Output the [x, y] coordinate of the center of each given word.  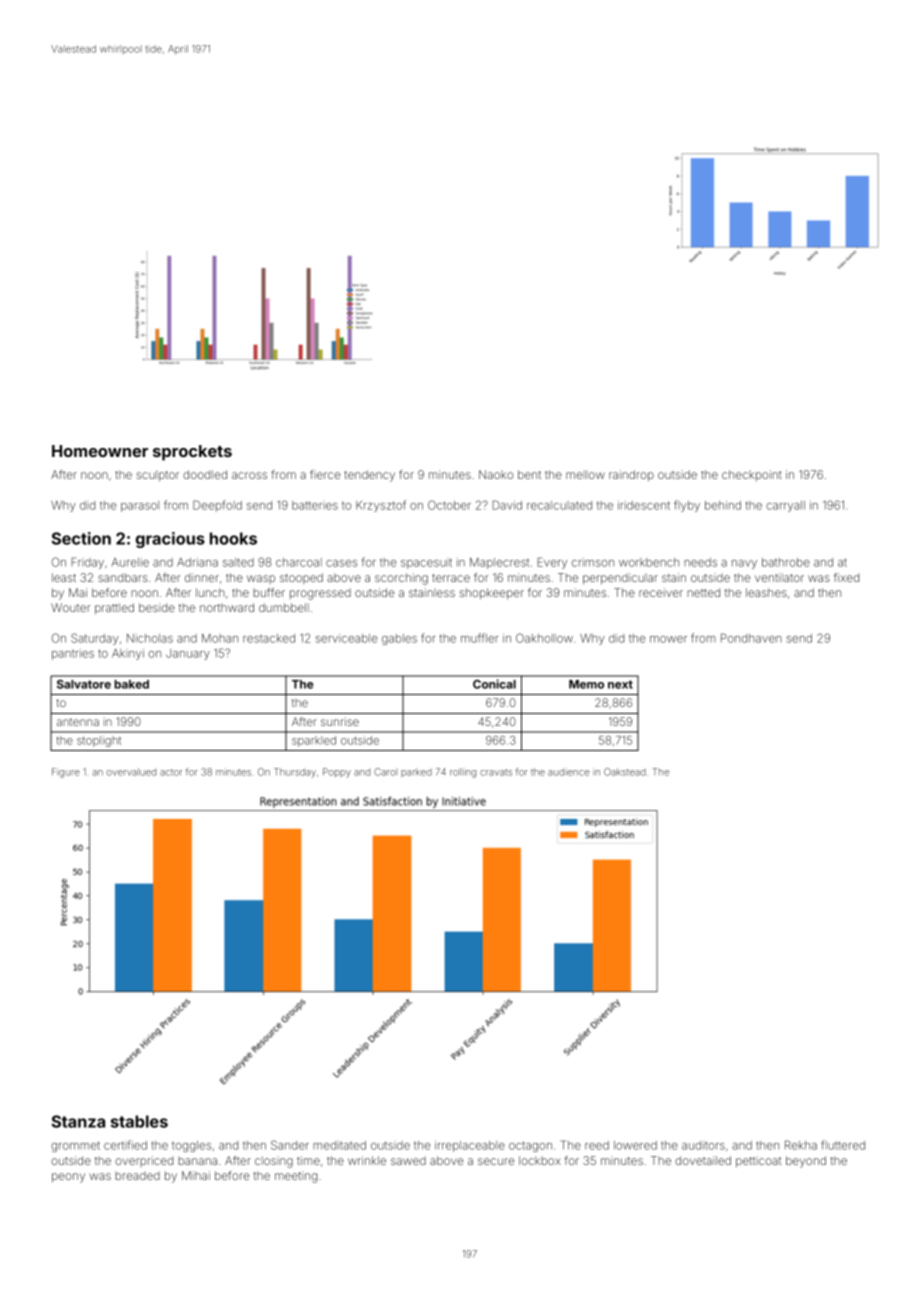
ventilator [779, 577]
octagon [530, 1146]
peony [68, 1178]
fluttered [843, 1145]
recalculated [559, 505]
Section [81, 538]
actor [171, 772]
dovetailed [703, 1160]
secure [496, 1161]
